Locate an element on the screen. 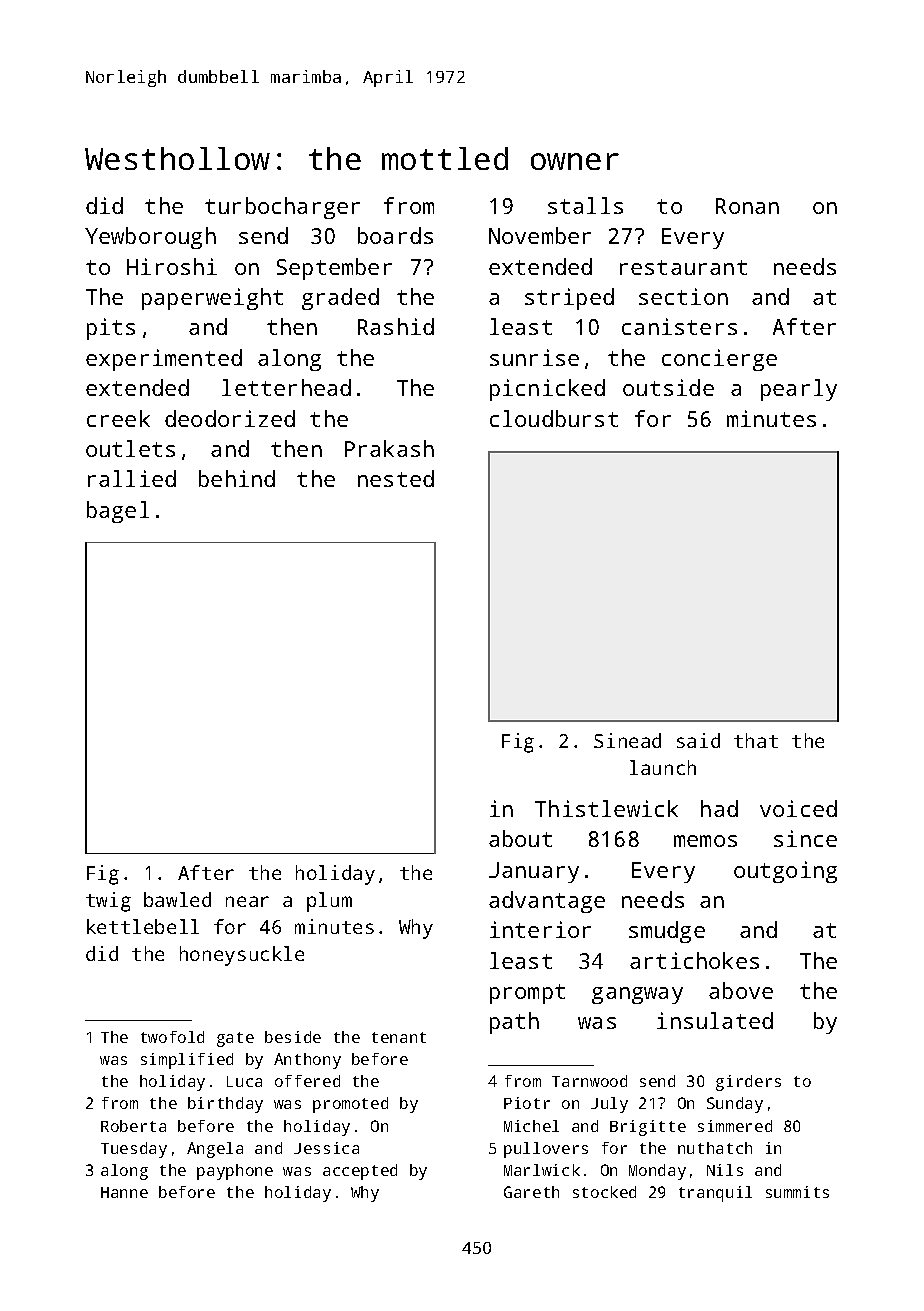  pearly is located at coordinates (799, 390).
